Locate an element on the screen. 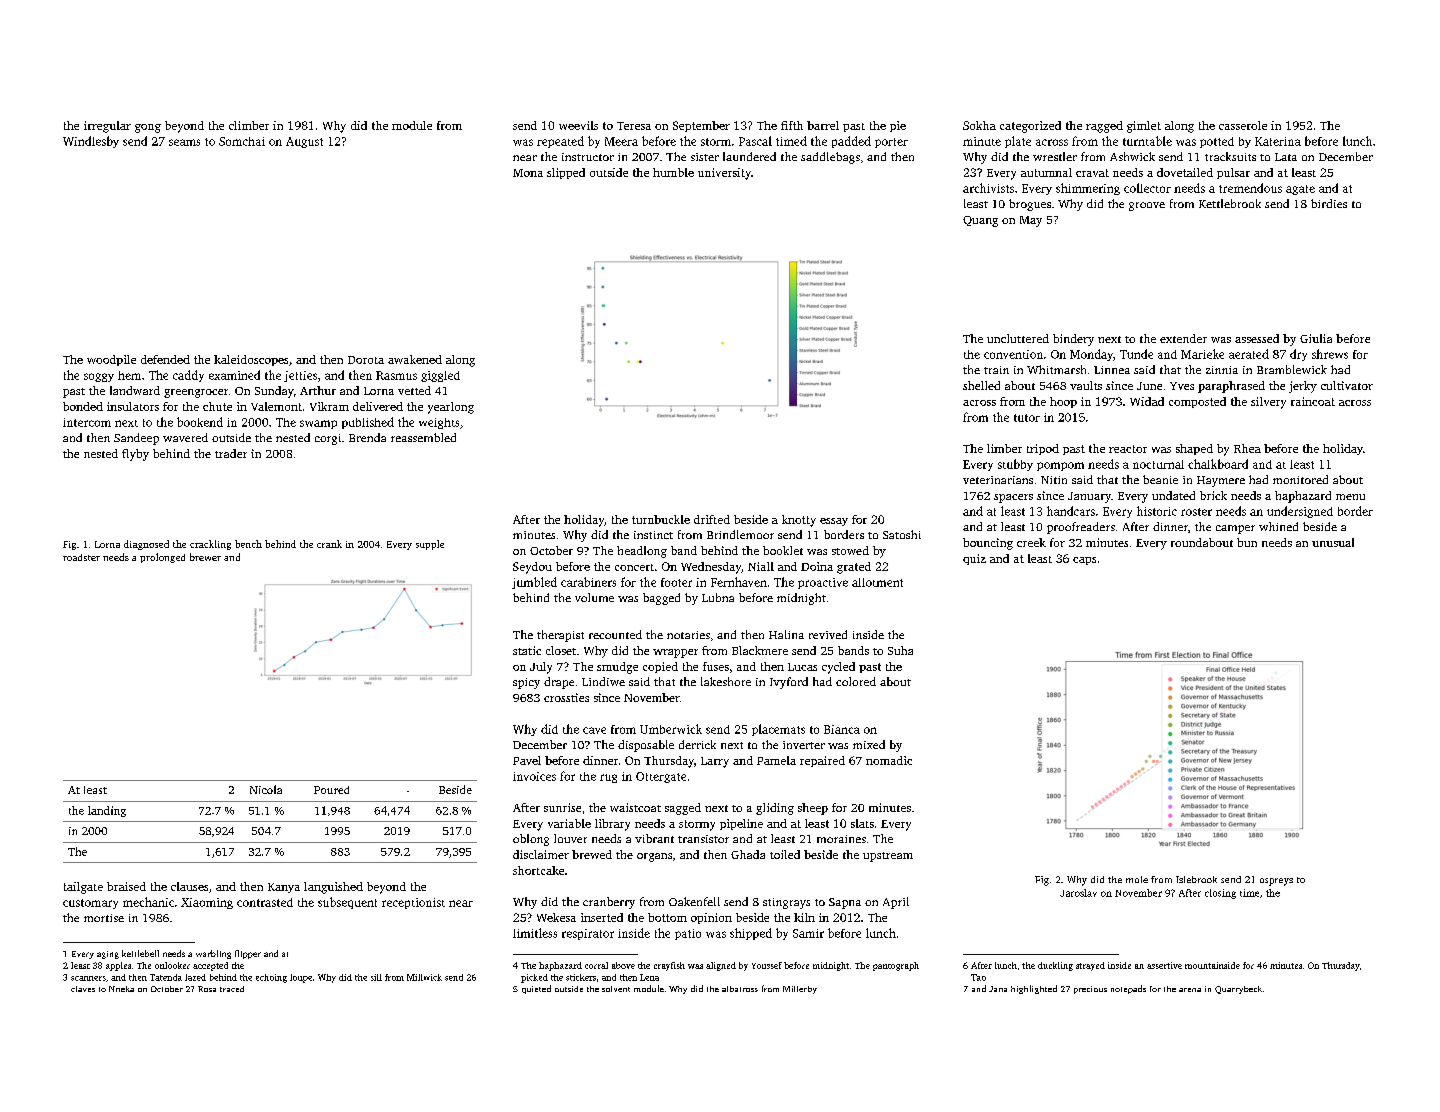 The image size is (1440, 1112). shrews is located at coordinates (1330, 354).
